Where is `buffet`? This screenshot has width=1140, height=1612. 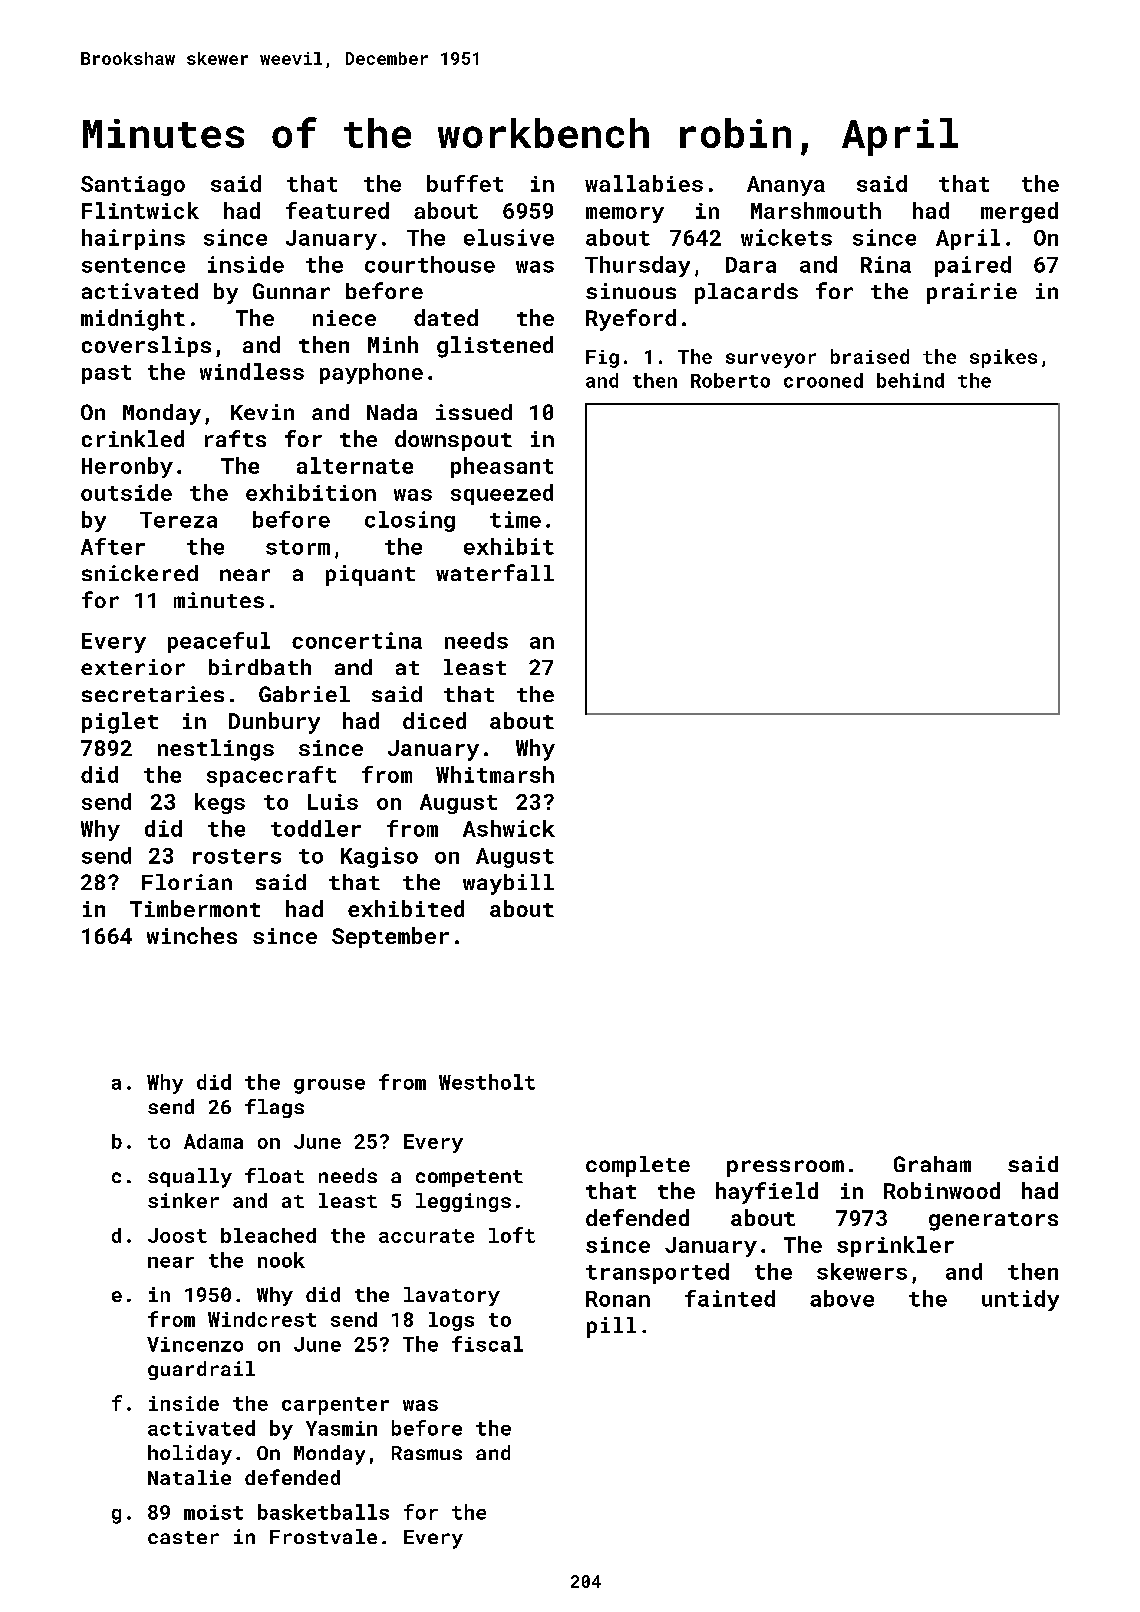 buffet is located at coordinates (465, 183).
